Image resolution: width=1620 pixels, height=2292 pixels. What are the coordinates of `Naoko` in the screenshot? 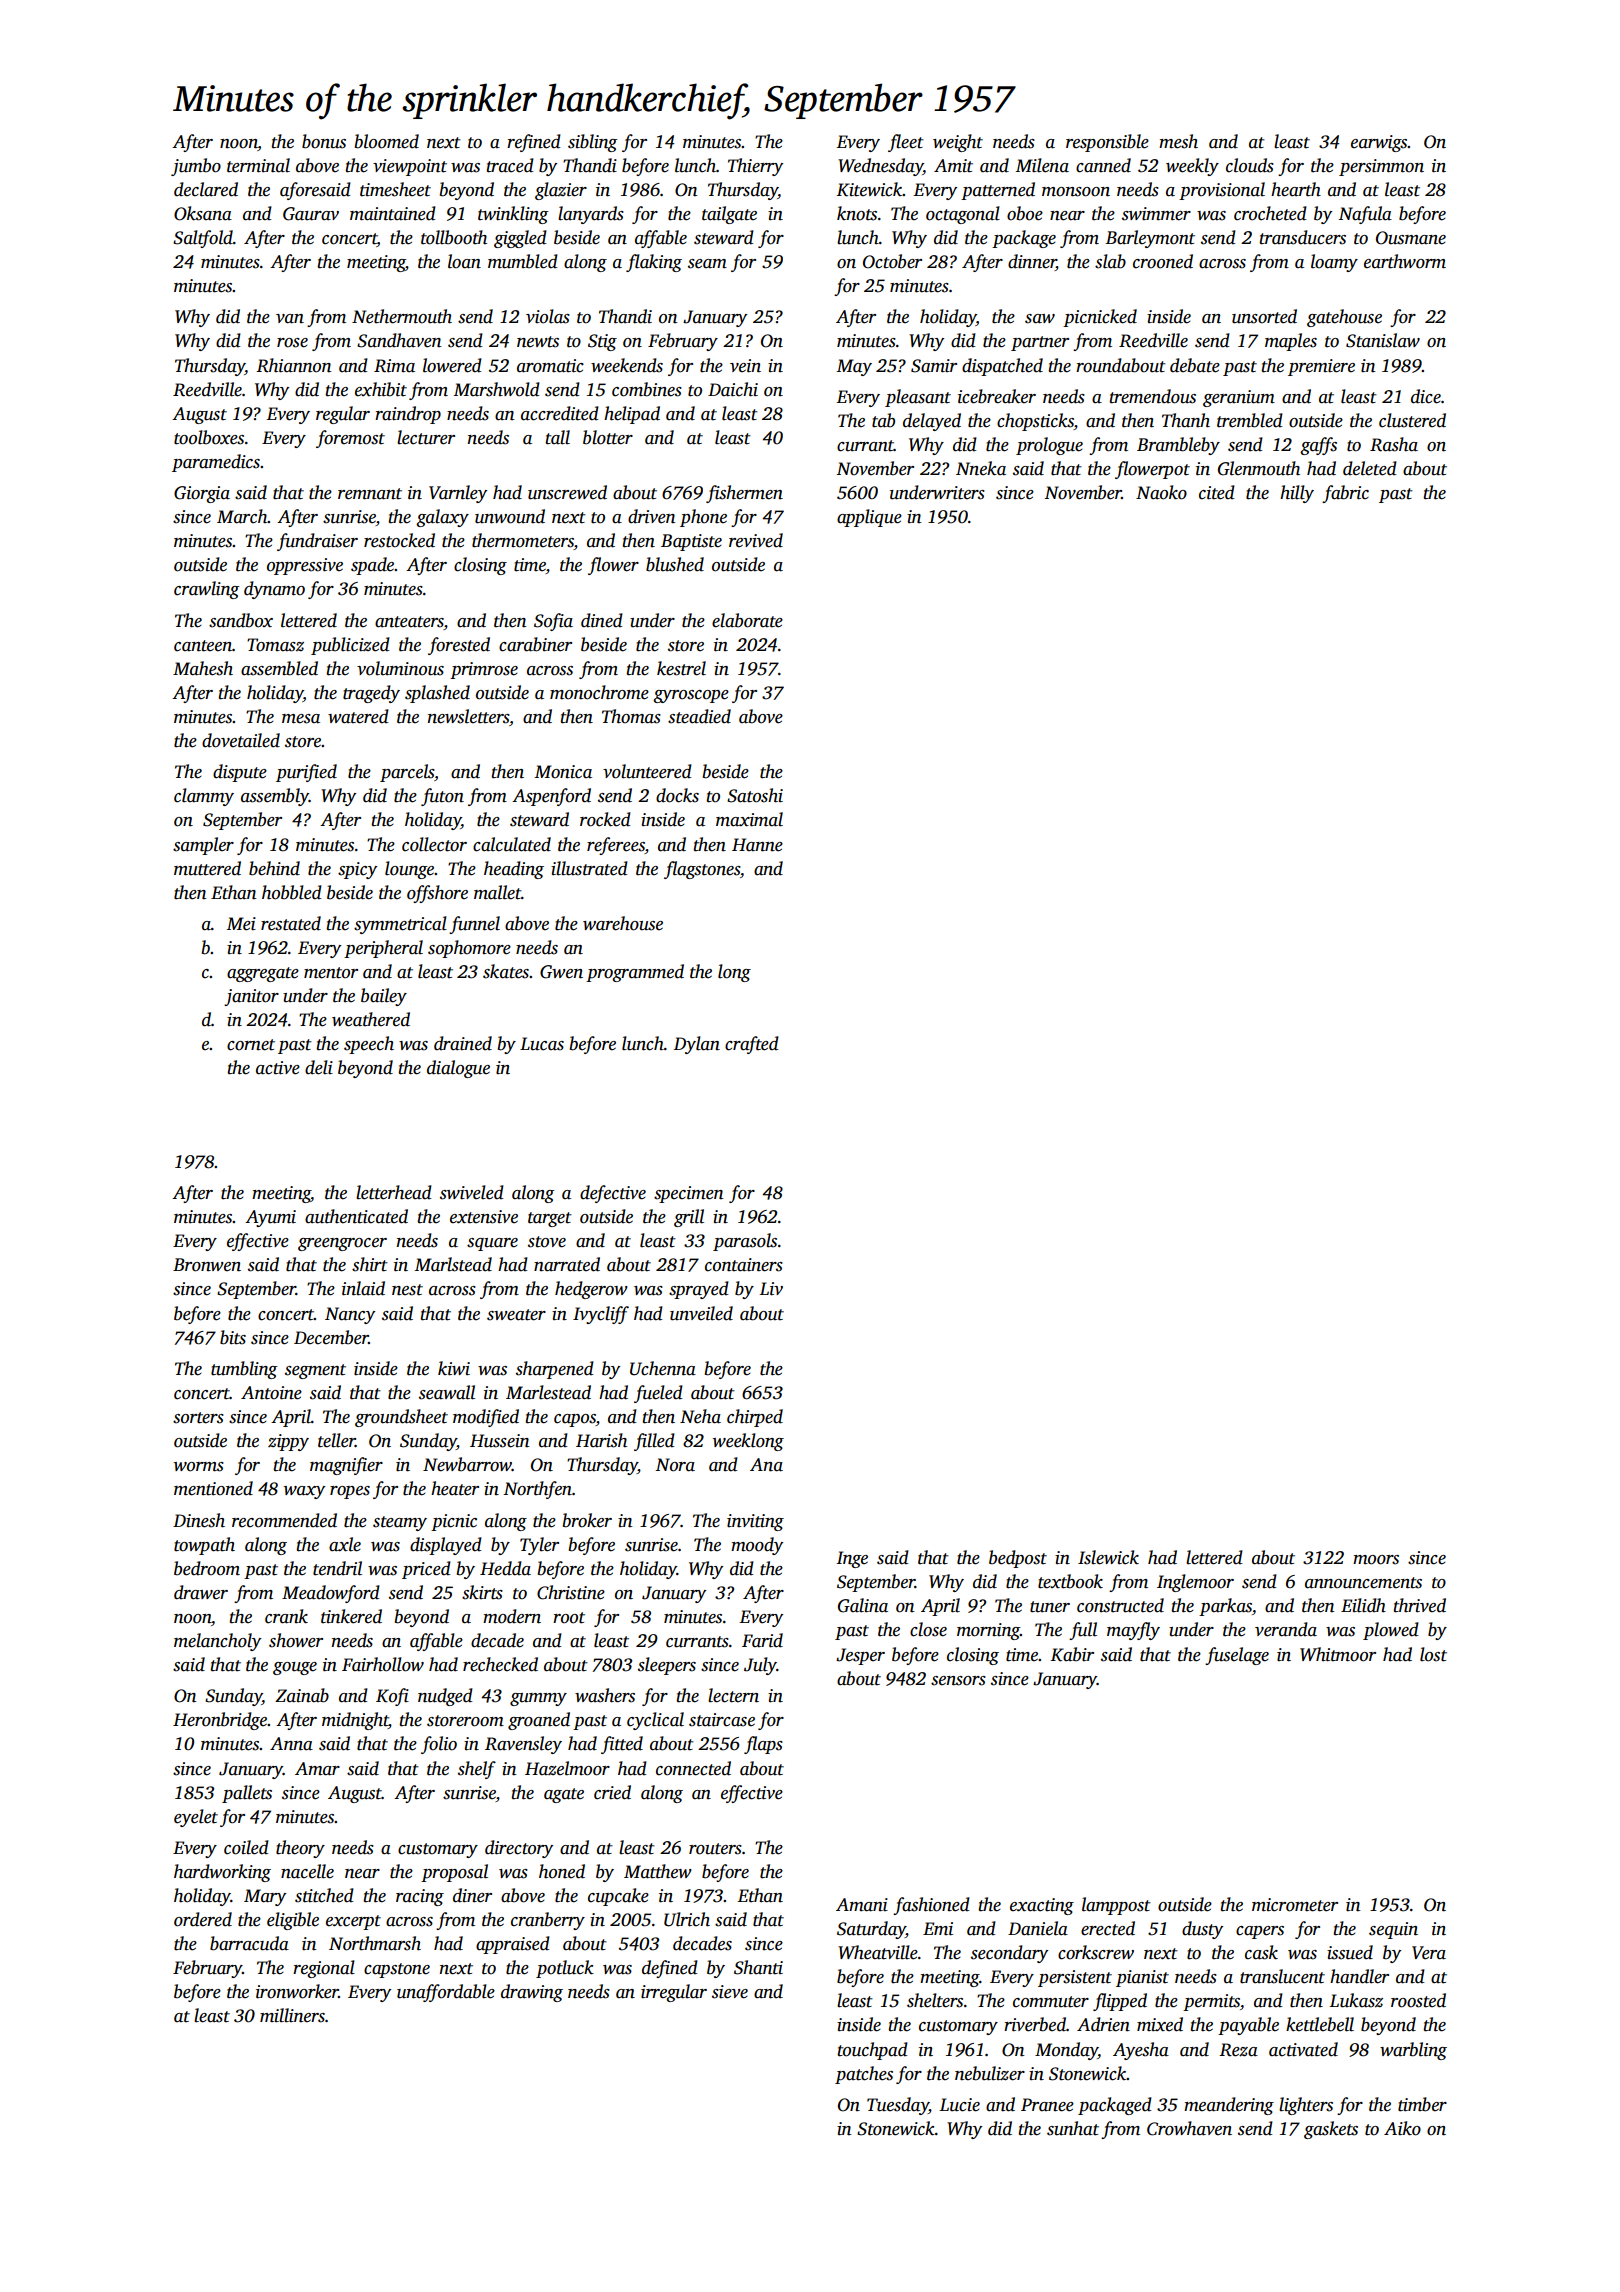 It's located at (1161, 492).
